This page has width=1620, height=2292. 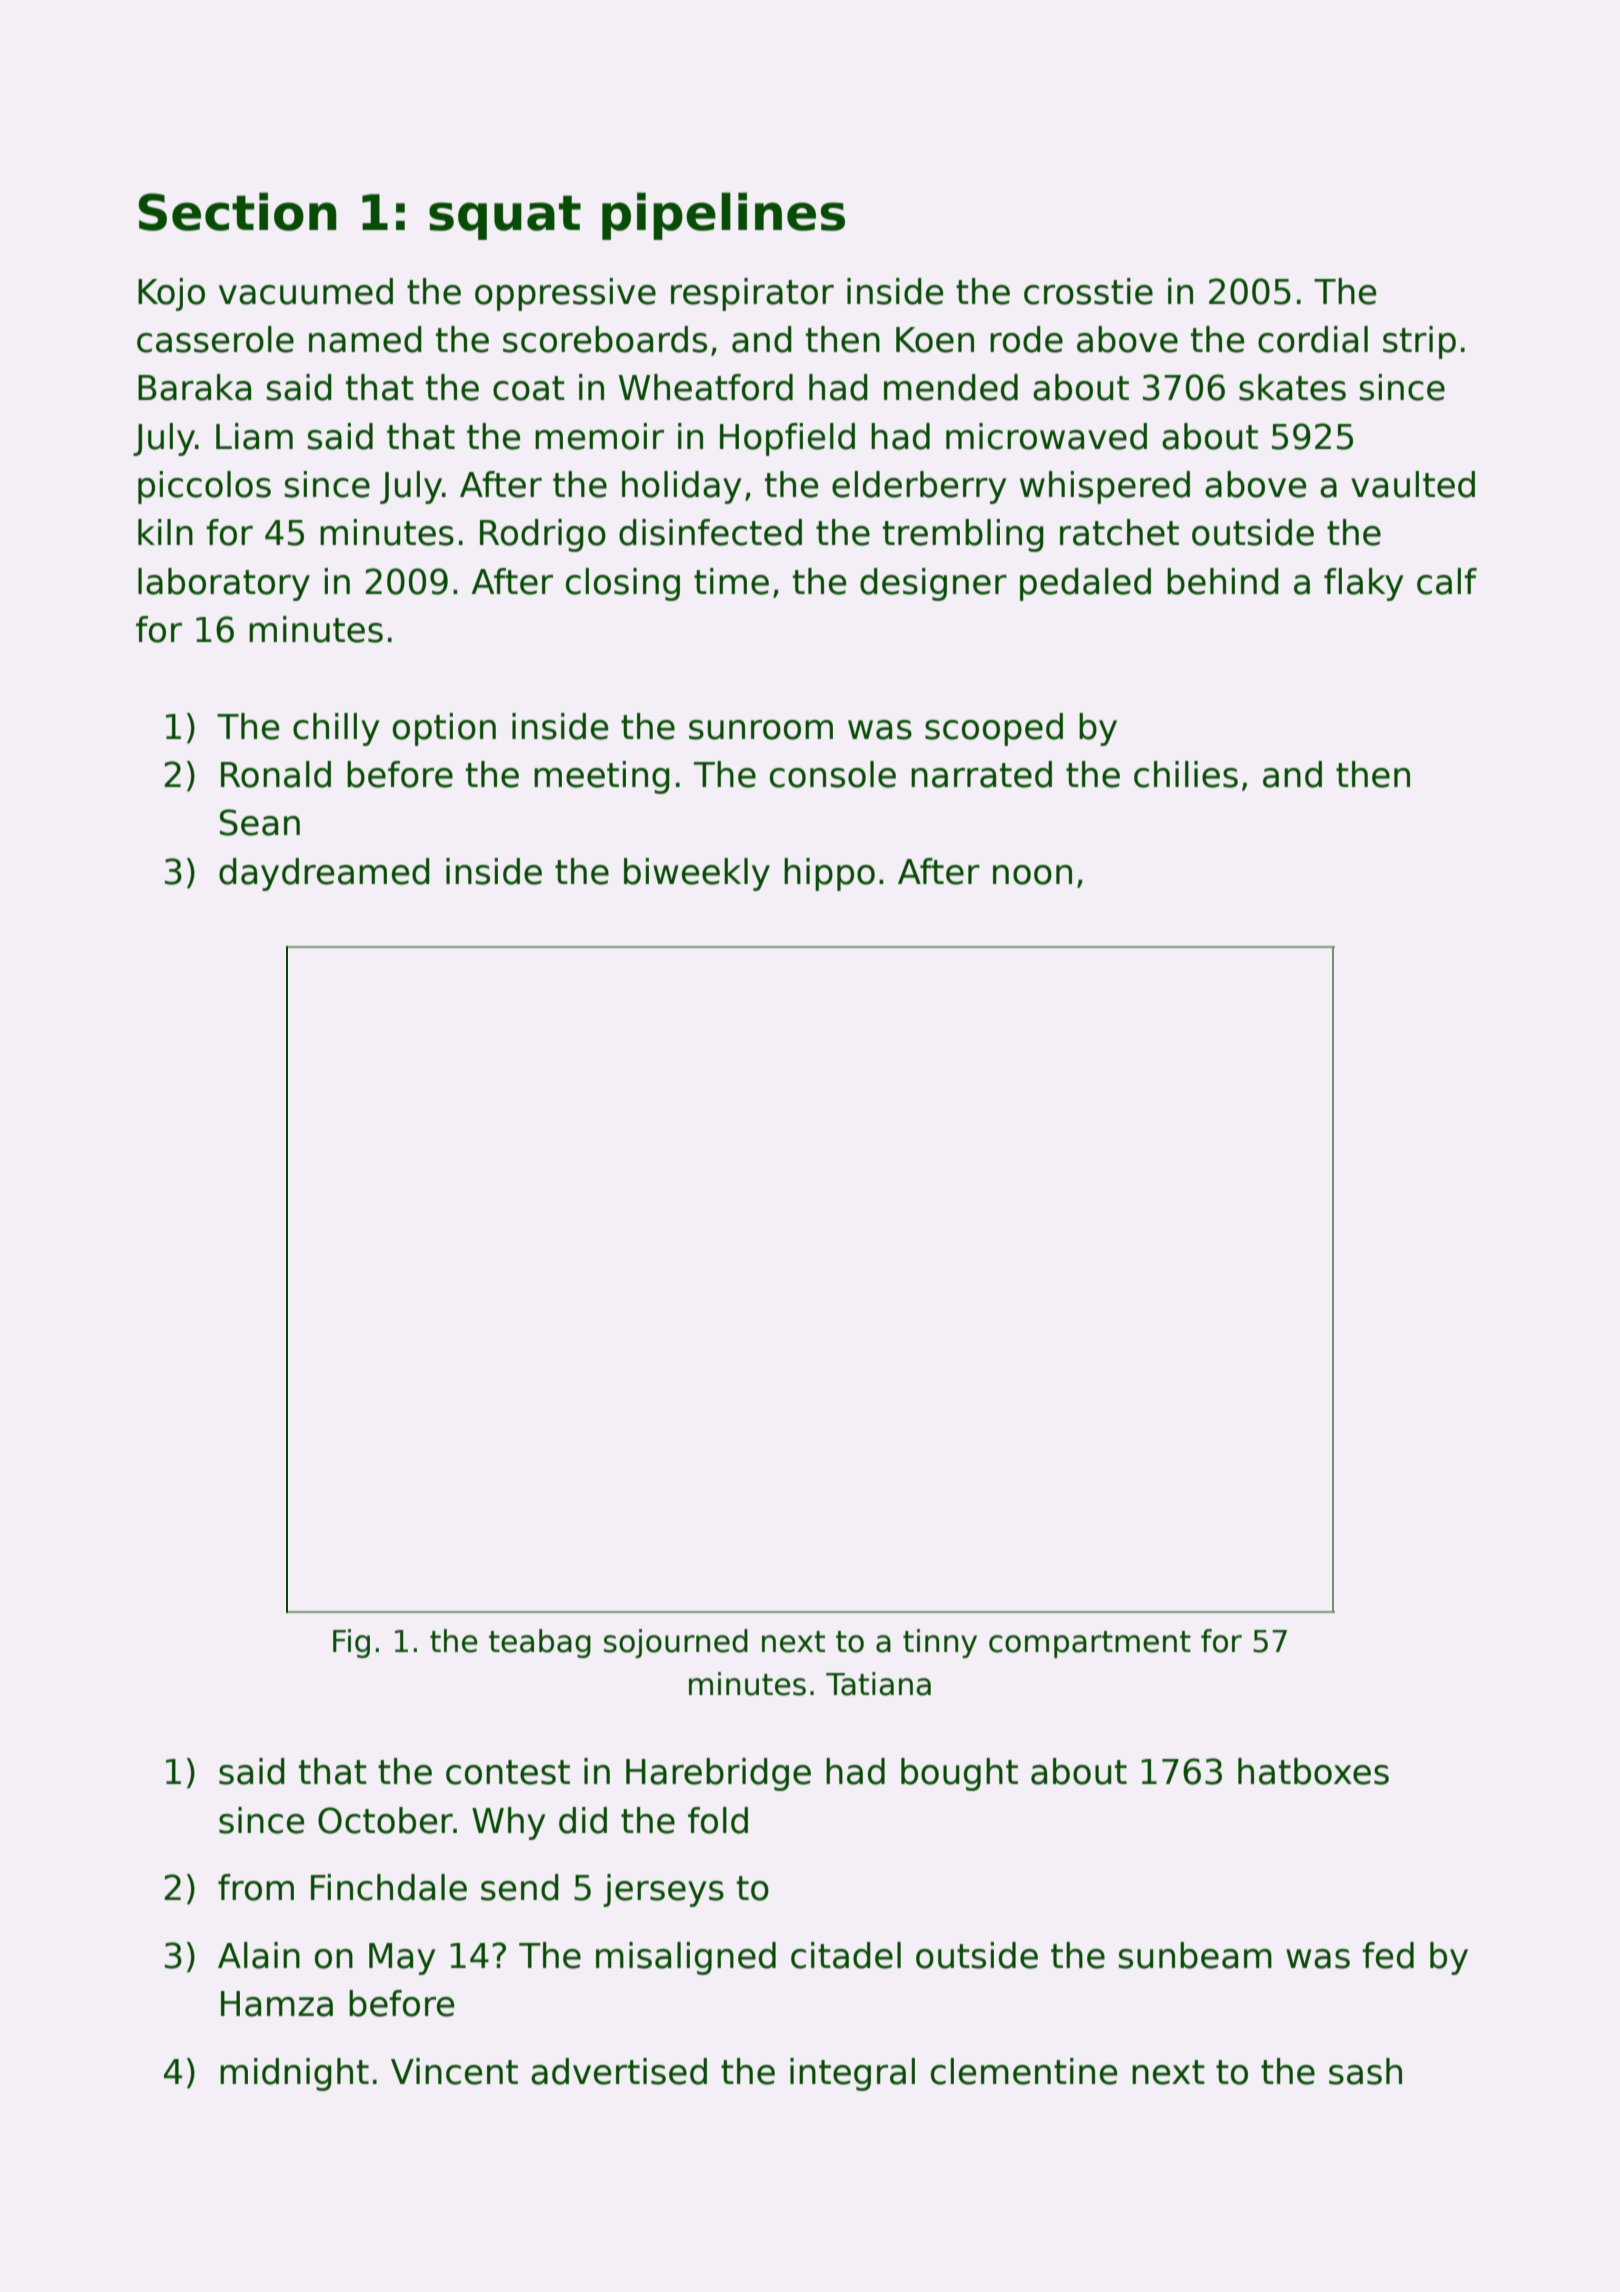 What do you see at coordinates (981, 774) in the page?
I see `narrated` at bounding box center [981, 774].
